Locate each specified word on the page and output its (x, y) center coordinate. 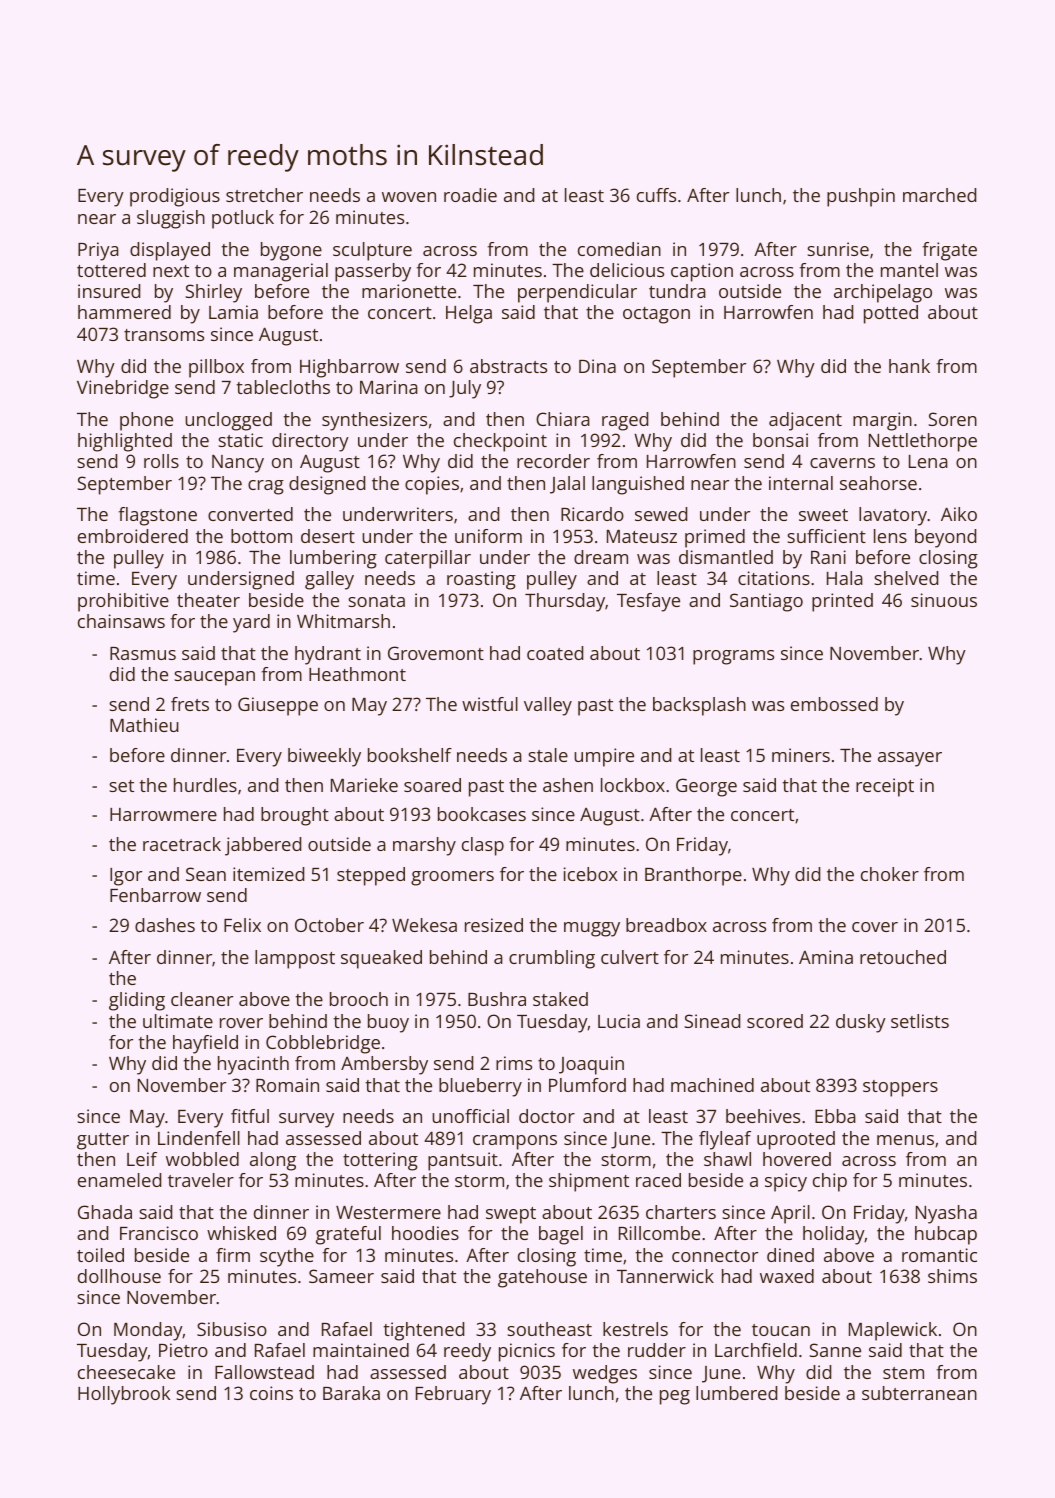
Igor (126, 877)
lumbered (736, 1393)
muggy (592, 929)
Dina (597, 366)
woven (409, 197)
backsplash (699, 706)
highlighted (125, 442)
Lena (928, 461)
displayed (170, 251)
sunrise (838, 249)
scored (775, 1021)
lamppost (295, 959)
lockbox (633, 785)
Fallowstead (264, 1372)
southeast (549, 1329)
